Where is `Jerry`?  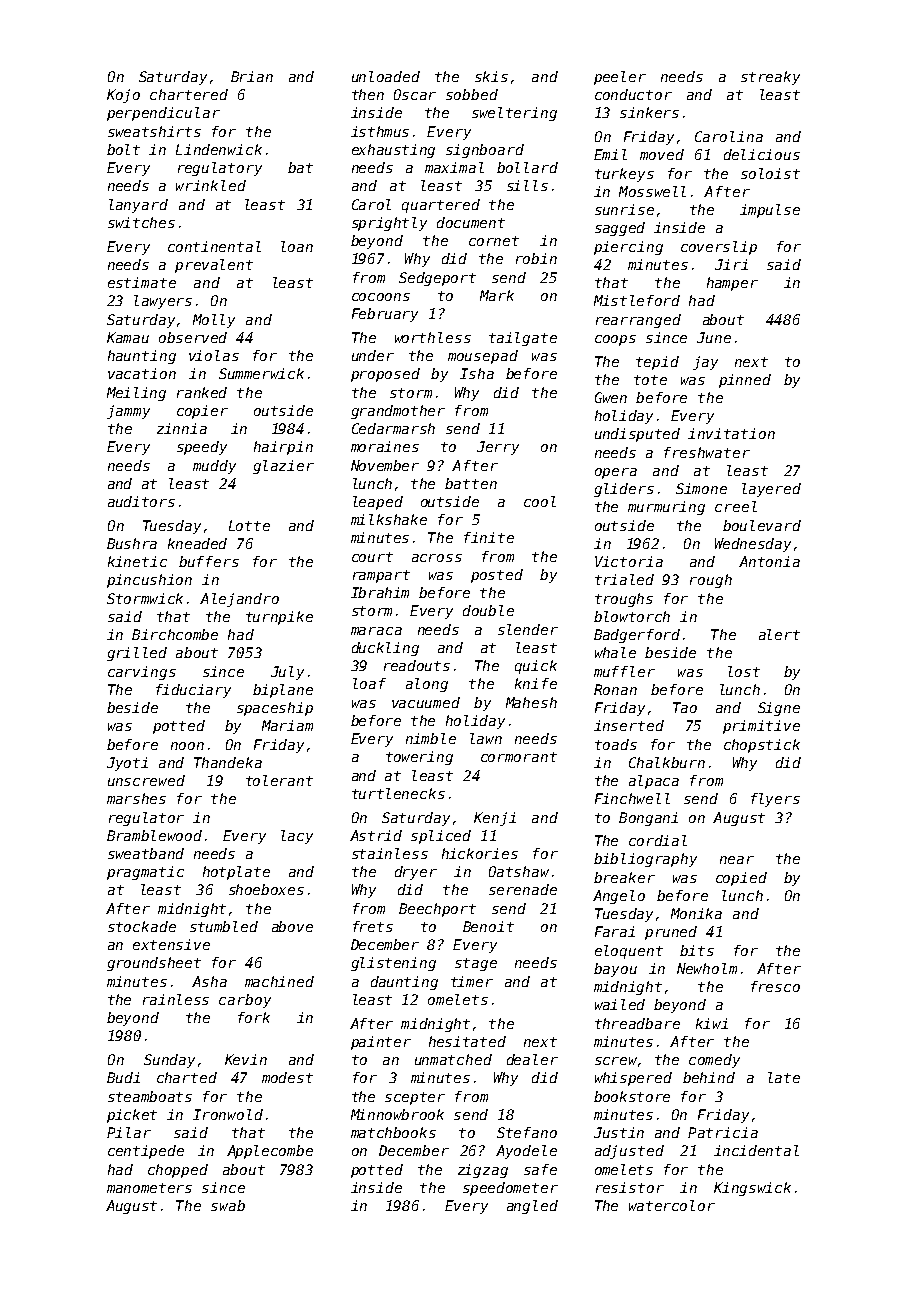 Jerry is located at coordinates (498, 448).
